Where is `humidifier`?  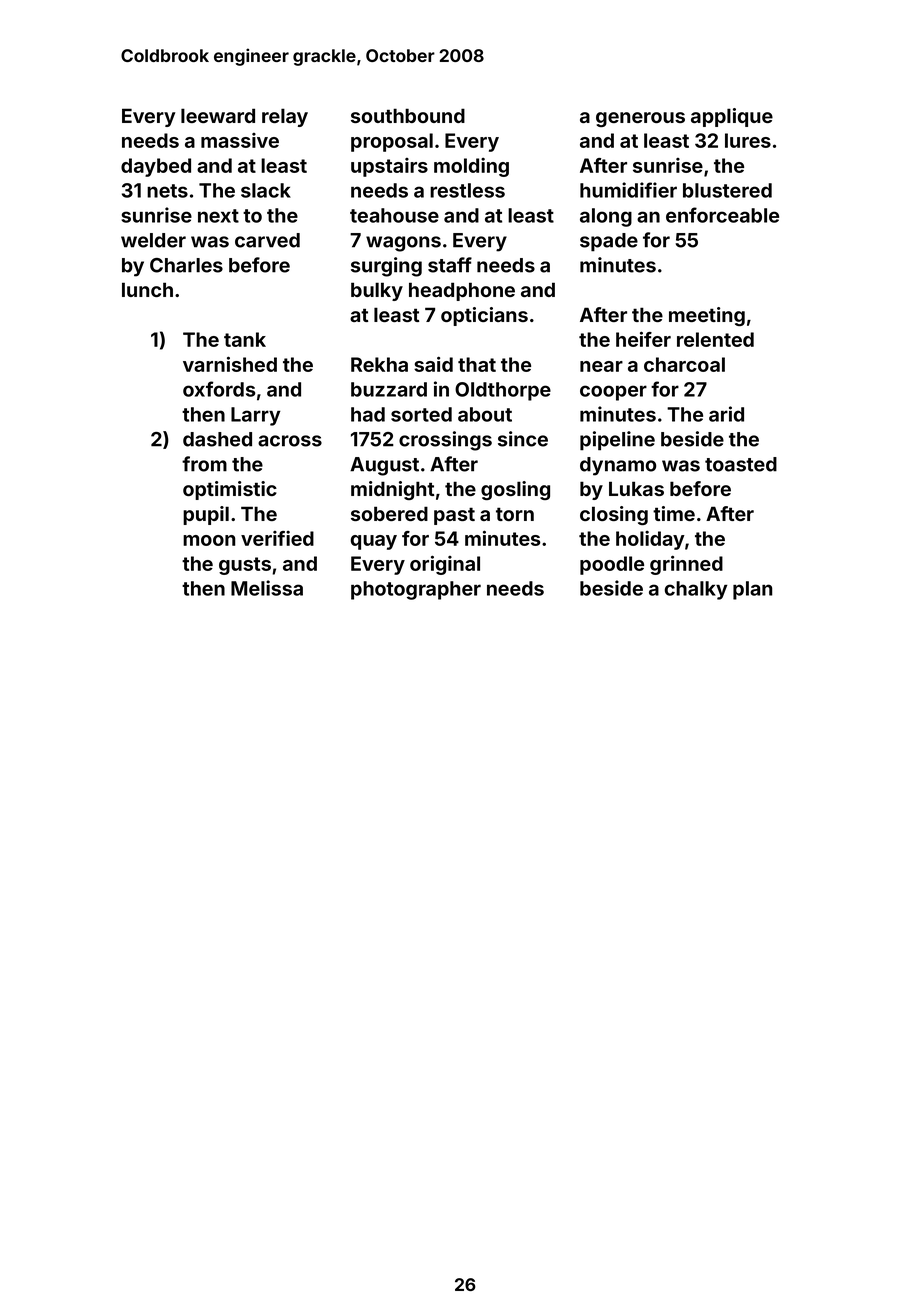 humidifier is located at coordinates (628, 190).
